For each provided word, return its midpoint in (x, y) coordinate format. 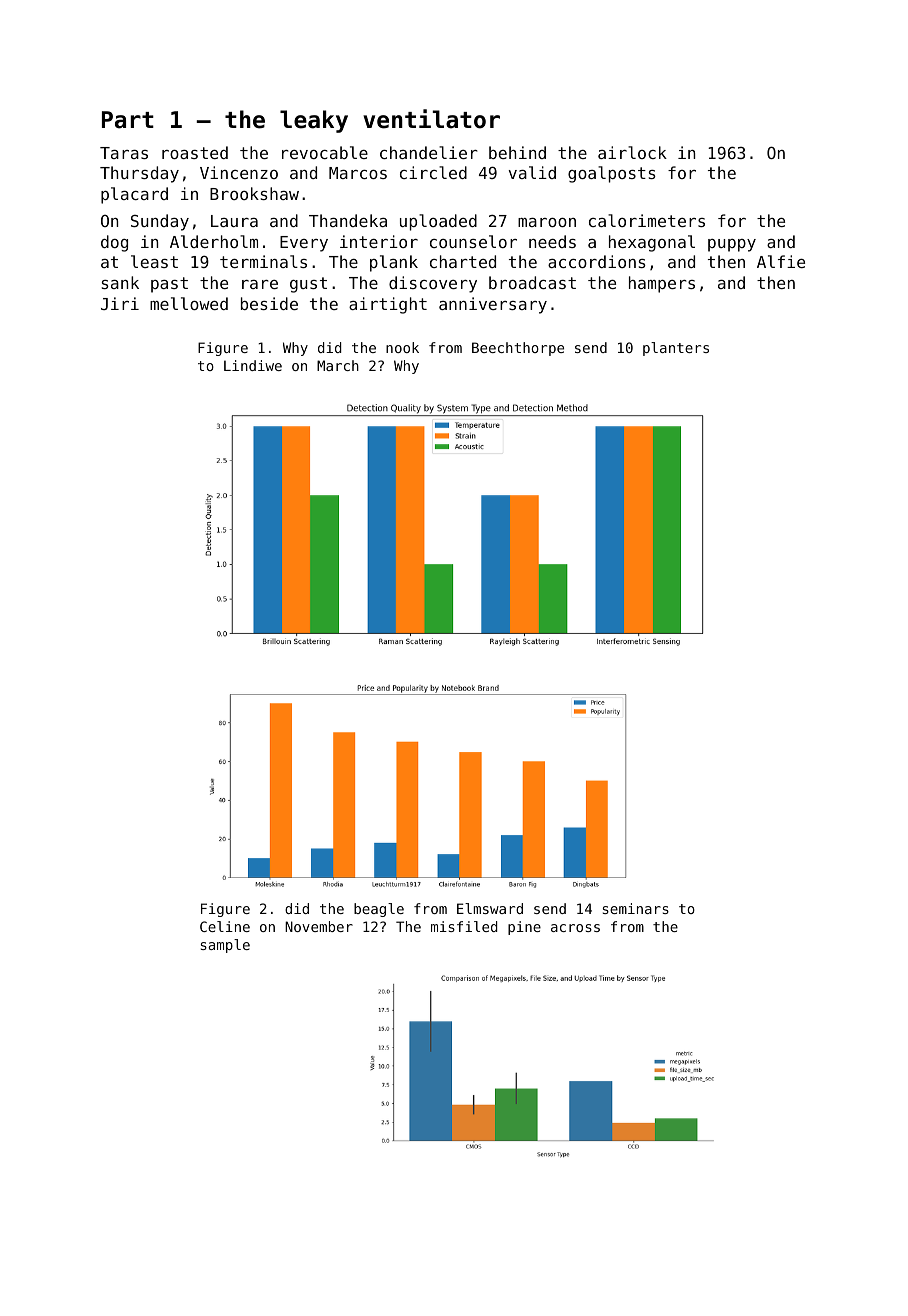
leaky (314, 121)
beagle (379, 910)
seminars (636, 908)
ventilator (431, 119)
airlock (632, 152)
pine (524, 928)
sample (225, 946)
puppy (732, 245)
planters (676, 349)
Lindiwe (253, 365)
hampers (662, 284)
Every (304, 244)
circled (433, 172)
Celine (225, 926)
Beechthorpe (518, 349)
